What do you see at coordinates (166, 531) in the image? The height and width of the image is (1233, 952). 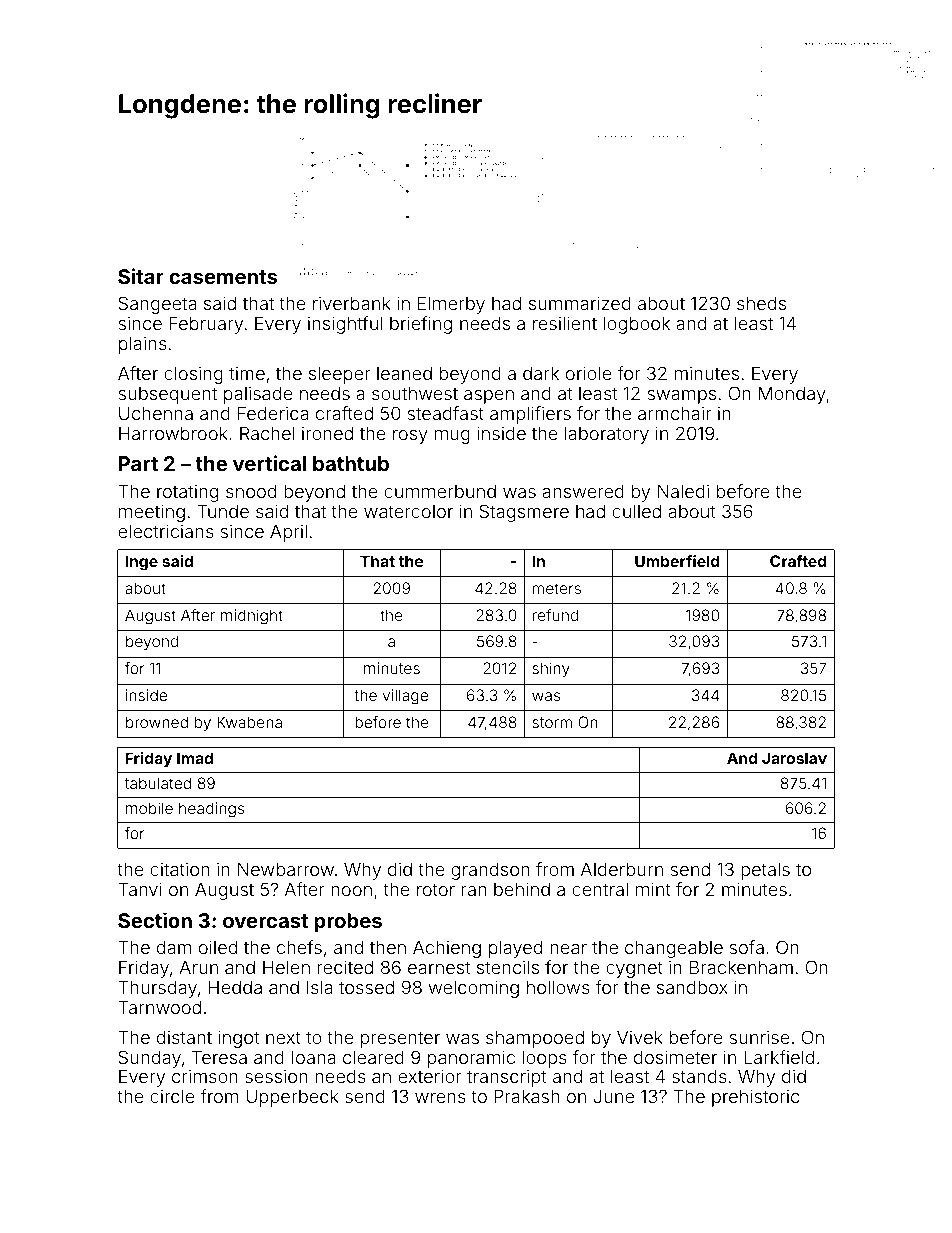 I see `electricians` at bounding box center [166, 531].
